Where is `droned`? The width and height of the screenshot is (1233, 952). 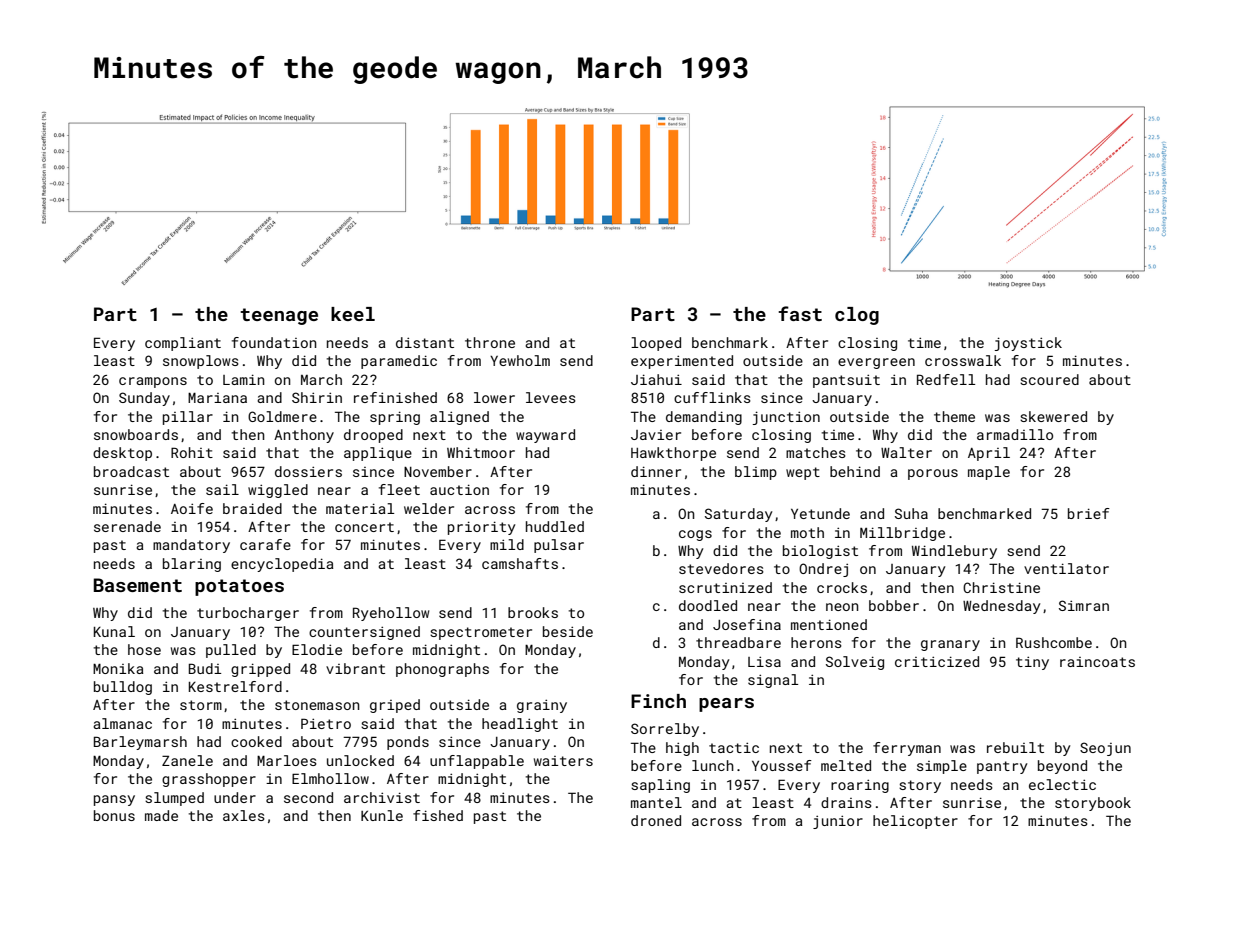 droned is located at coordinates (656, 820).
